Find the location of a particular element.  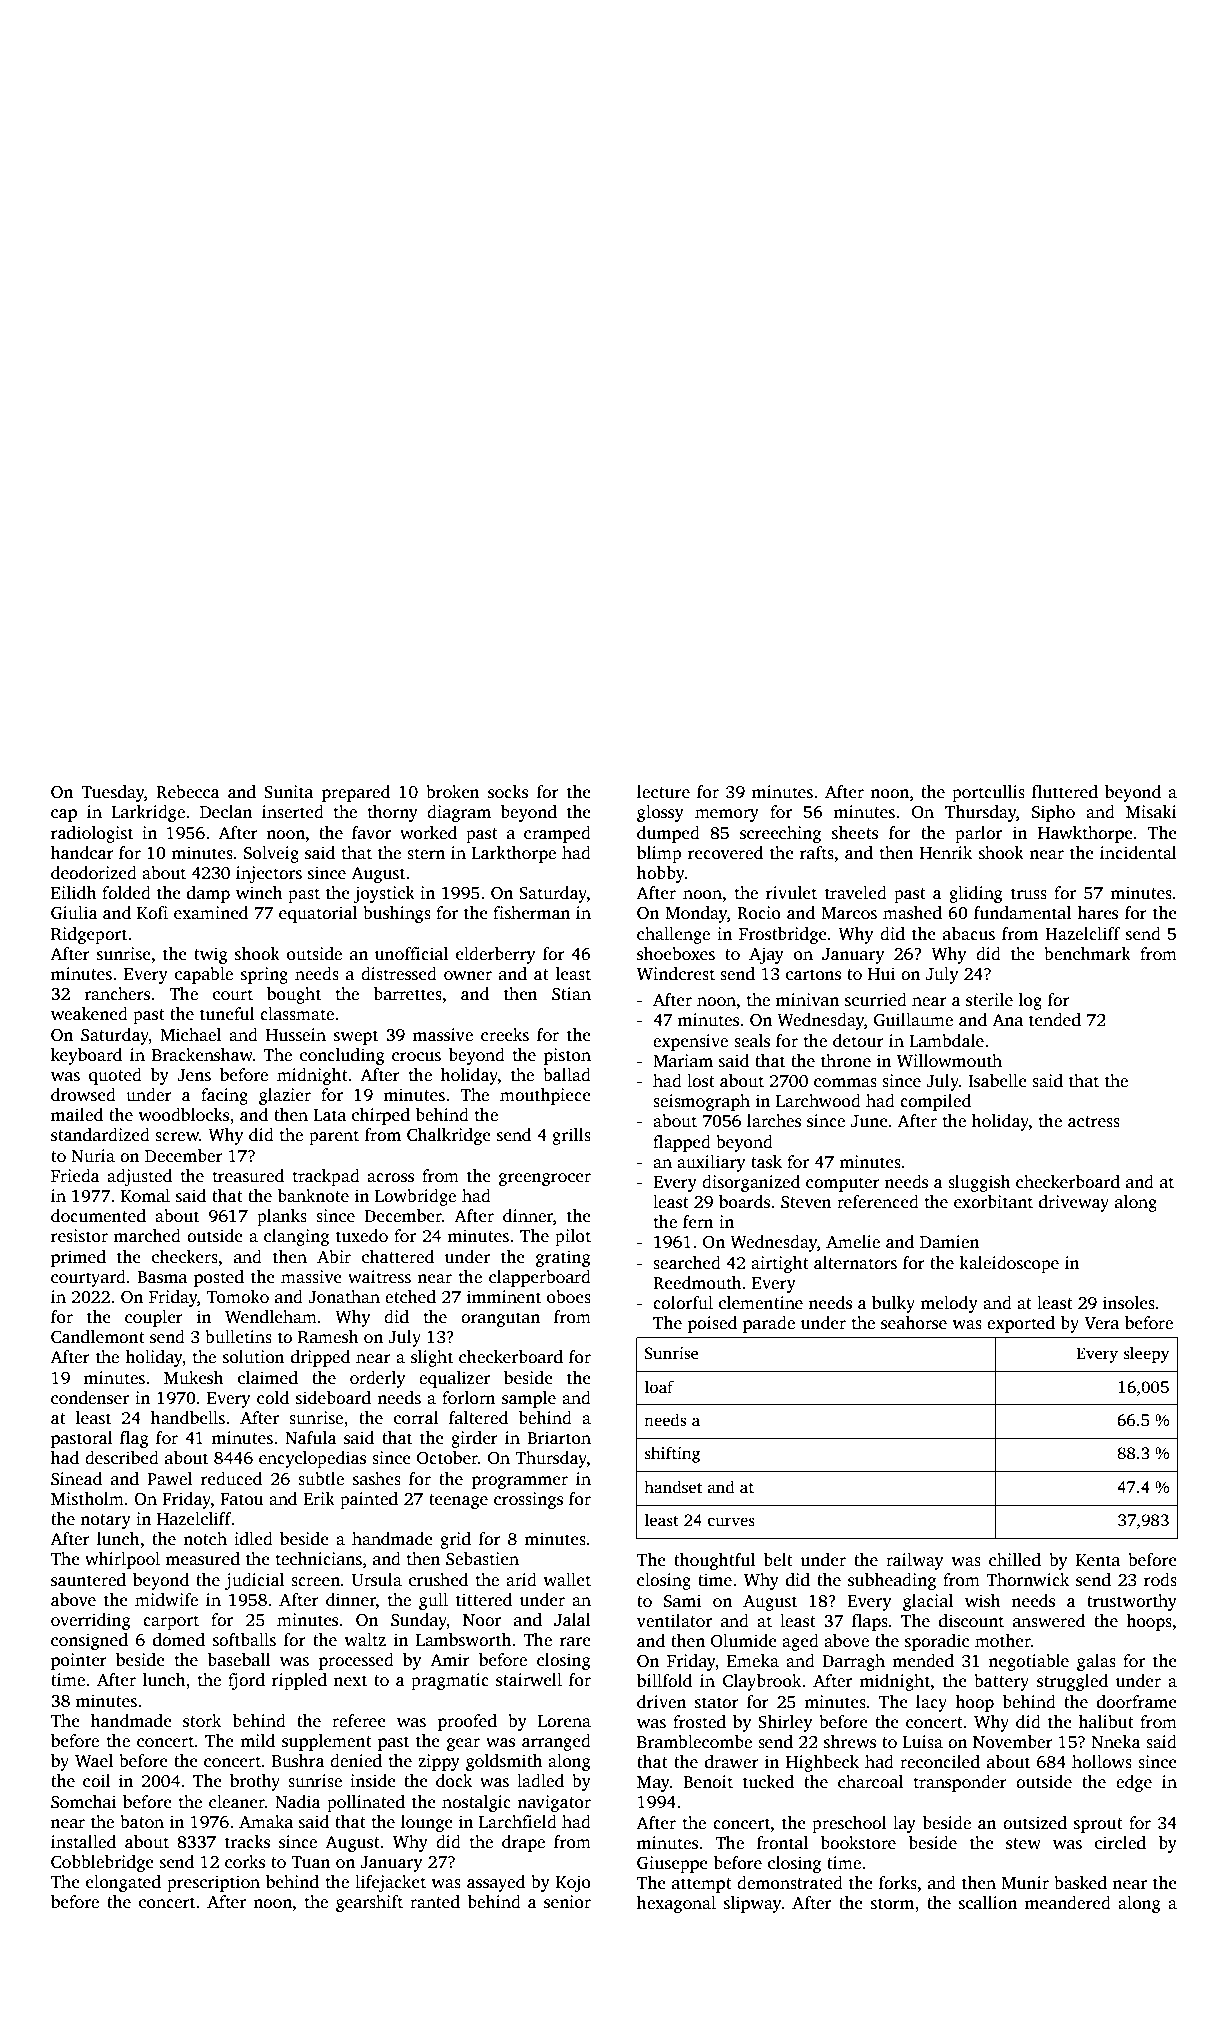

faltered is located at coordinates (478, 1418).
